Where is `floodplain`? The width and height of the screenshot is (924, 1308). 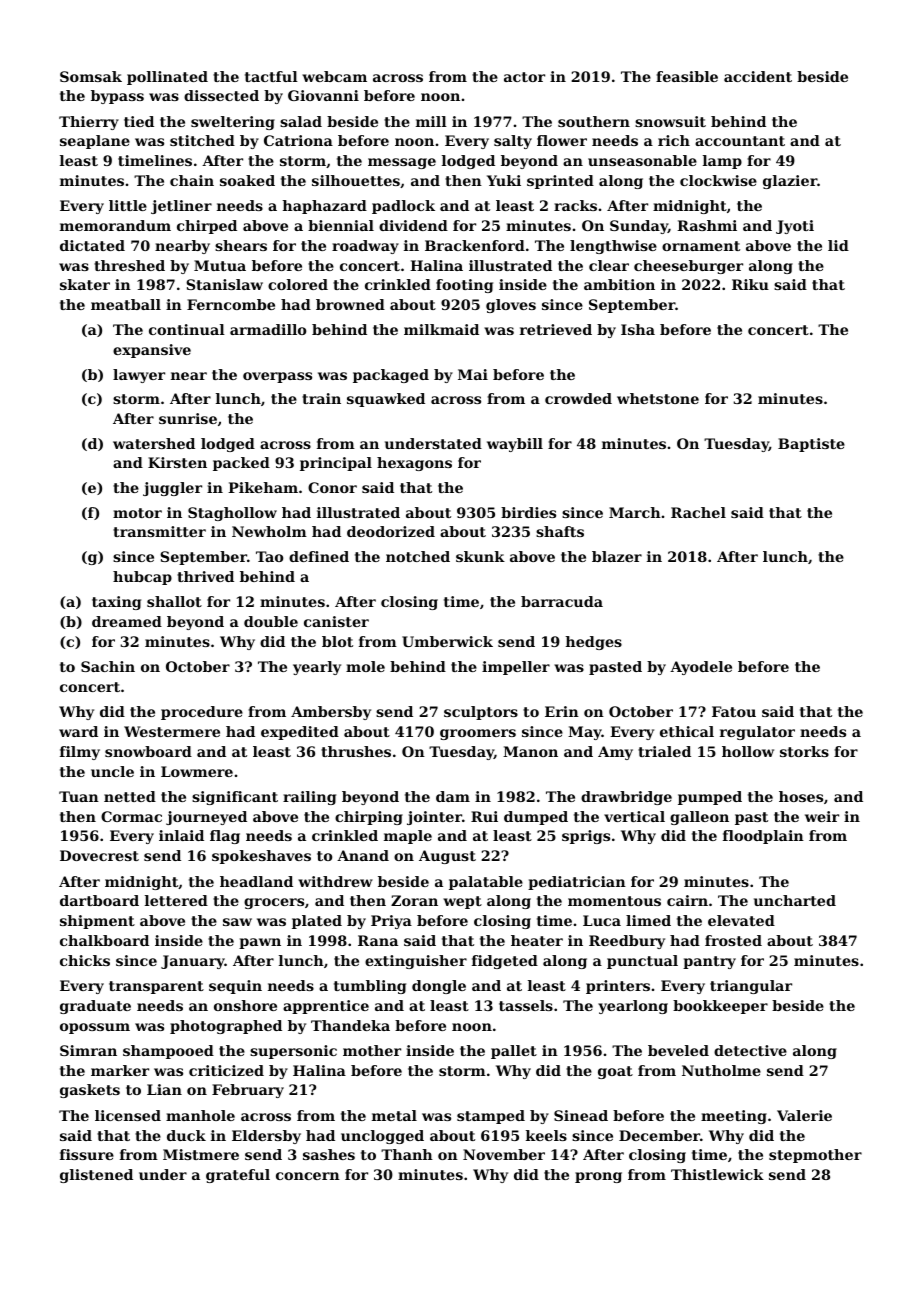 floodplain is located at coordinates (763, 837).
